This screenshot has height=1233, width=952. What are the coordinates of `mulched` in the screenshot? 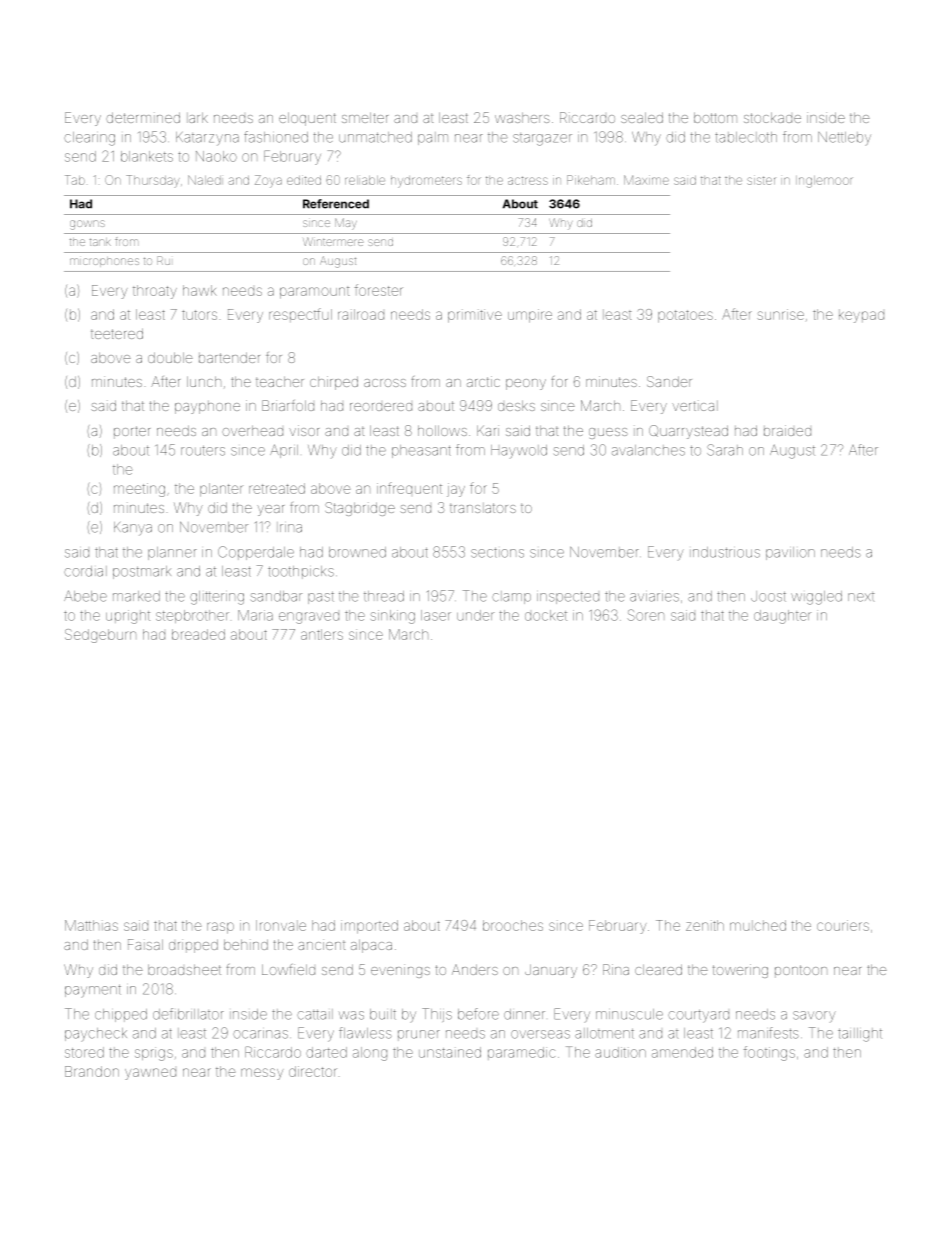 It's located at (758, 925).
